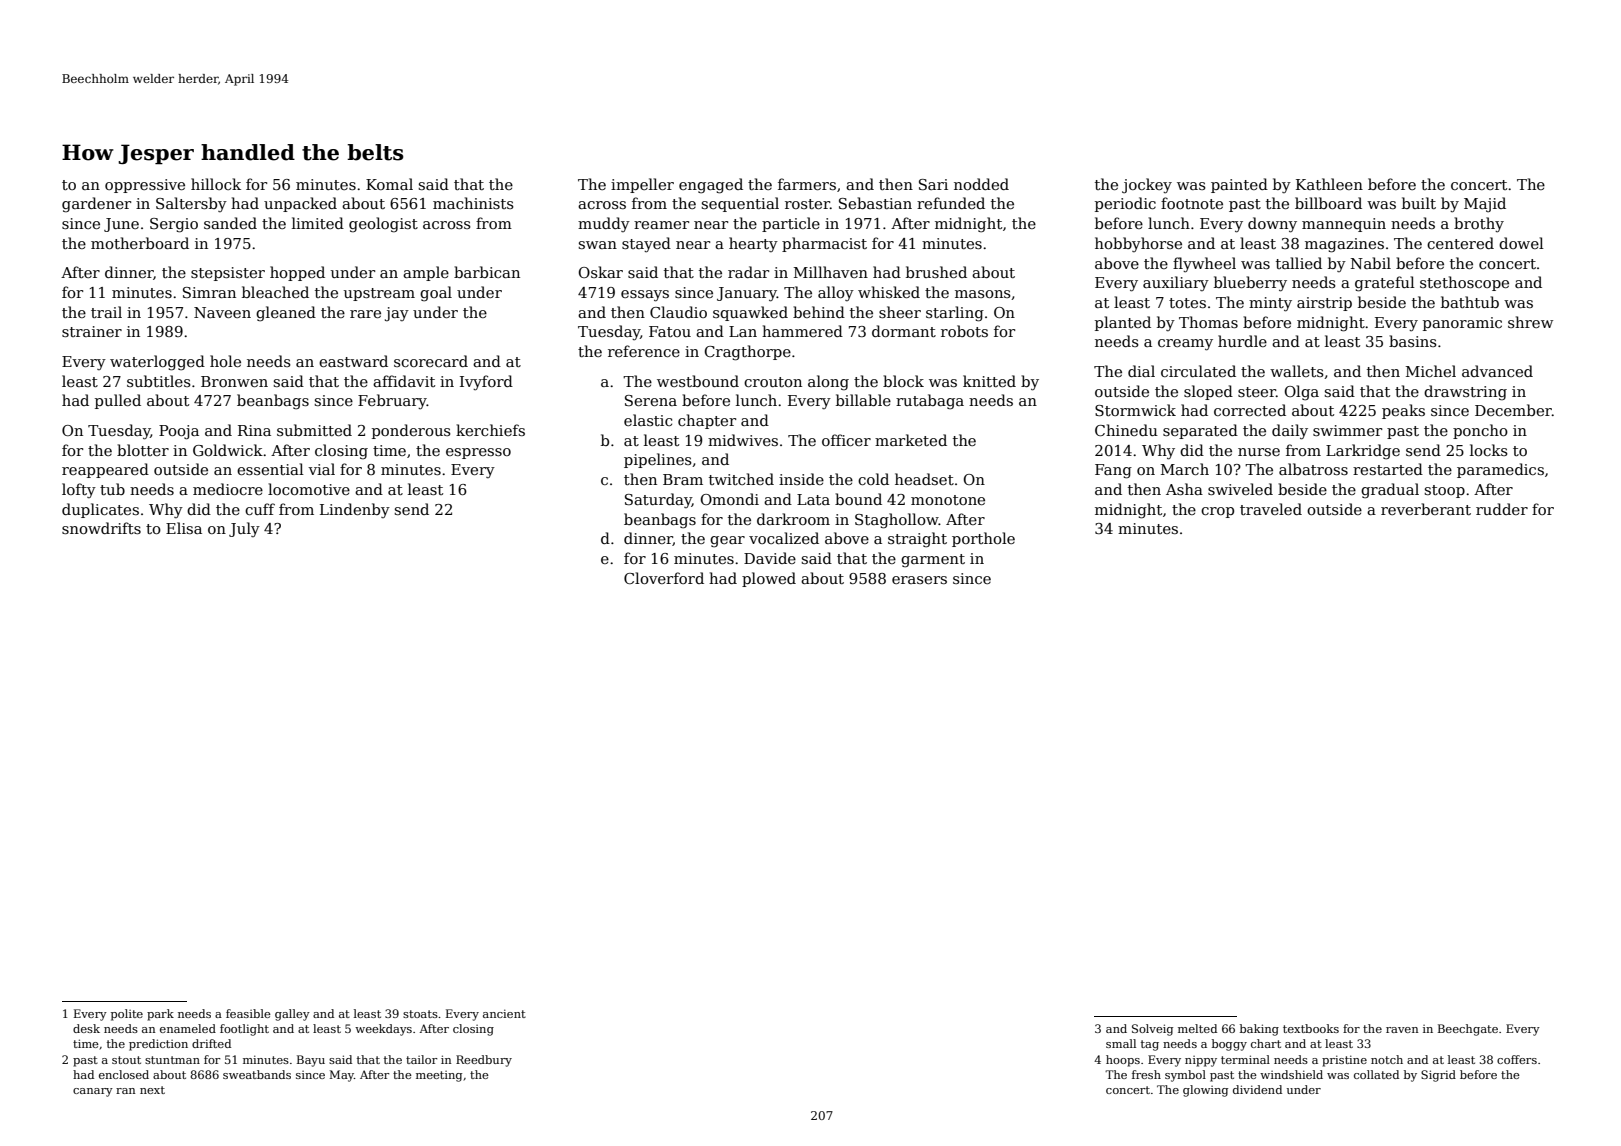 The image size is (1621, 1146). Describe the element at coordinates (355, 510) in the image. I see `Lindenby` at that location.
